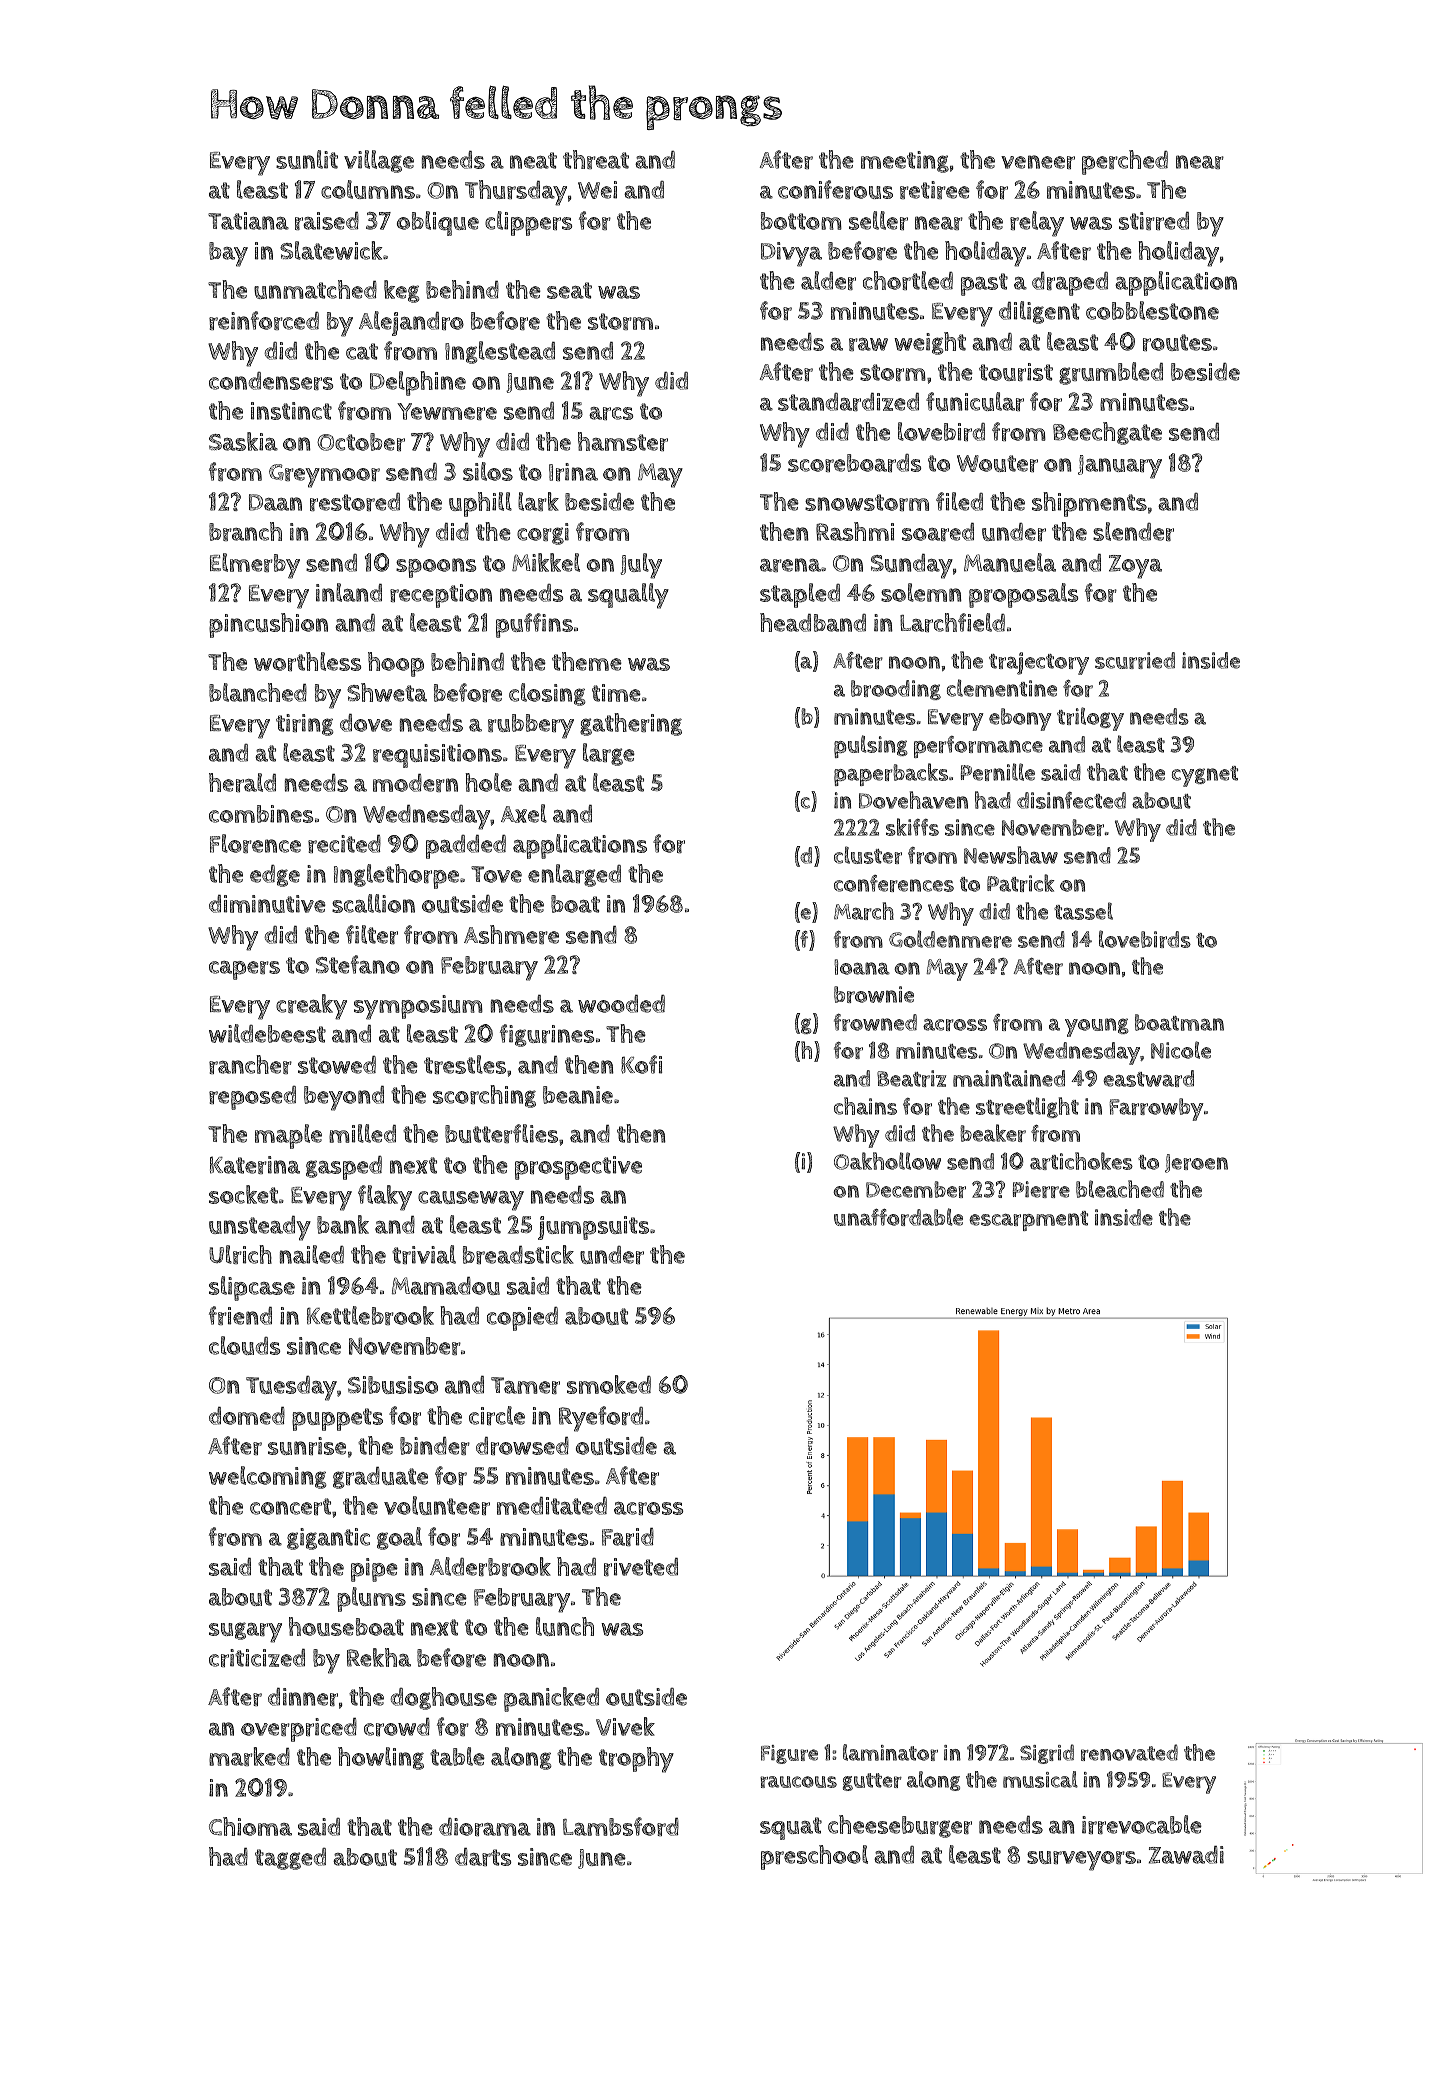 The image size is (1450, 2100). Describe the element at coordinates (443, 1698) in the image. I see `doghouse` at that location.
